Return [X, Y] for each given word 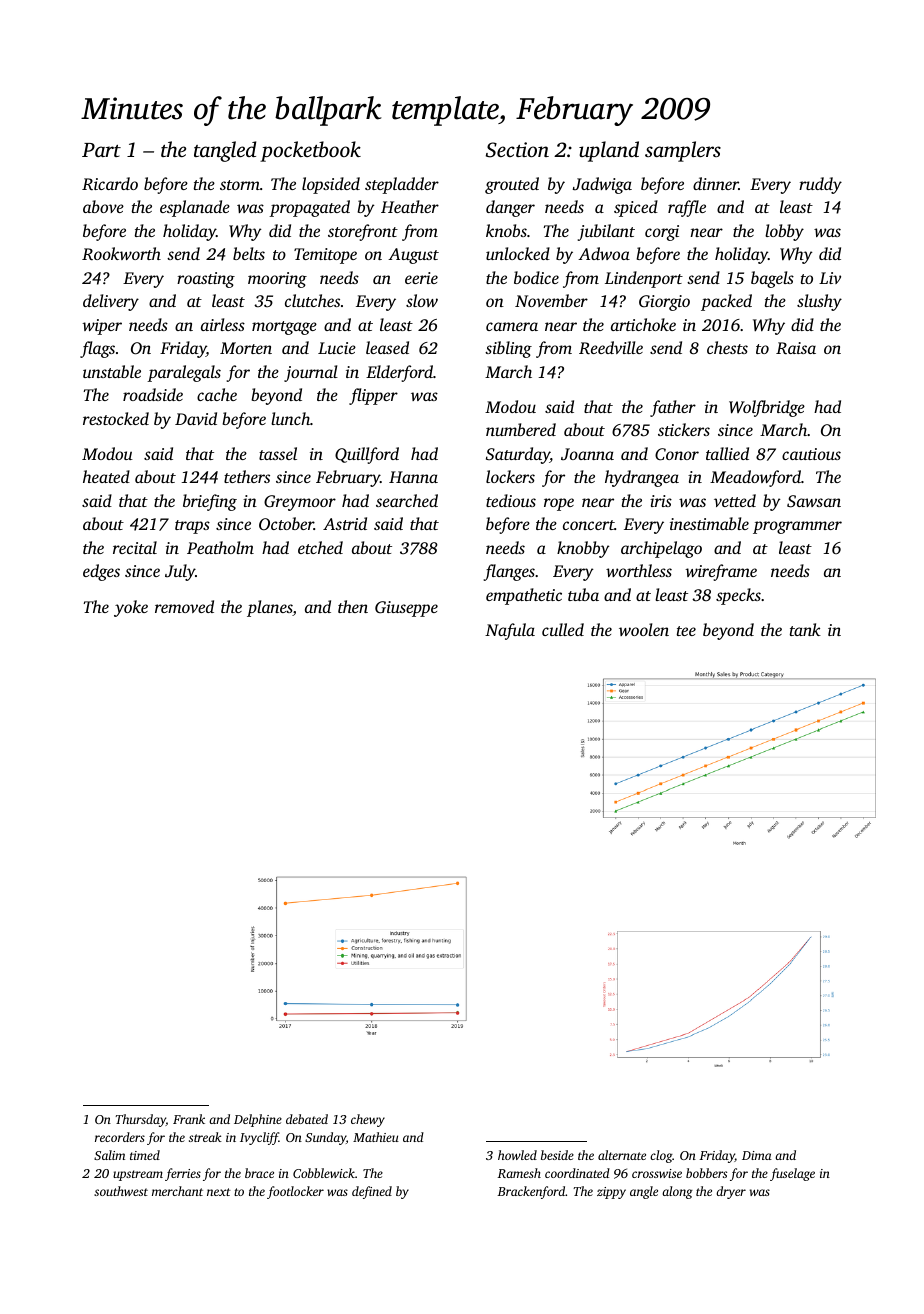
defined [372, 1192]
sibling [508, 349]
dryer [731, 1192]
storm [240, 185]
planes [270, 608]
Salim [109, 1155]
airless [223, 324]
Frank [189, 1119]
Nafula [510, 631]
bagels [772, 279]
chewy [368, 1120]
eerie [421, 278]
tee [686, 631]
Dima [757, 1155]
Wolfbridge [767, 408]
